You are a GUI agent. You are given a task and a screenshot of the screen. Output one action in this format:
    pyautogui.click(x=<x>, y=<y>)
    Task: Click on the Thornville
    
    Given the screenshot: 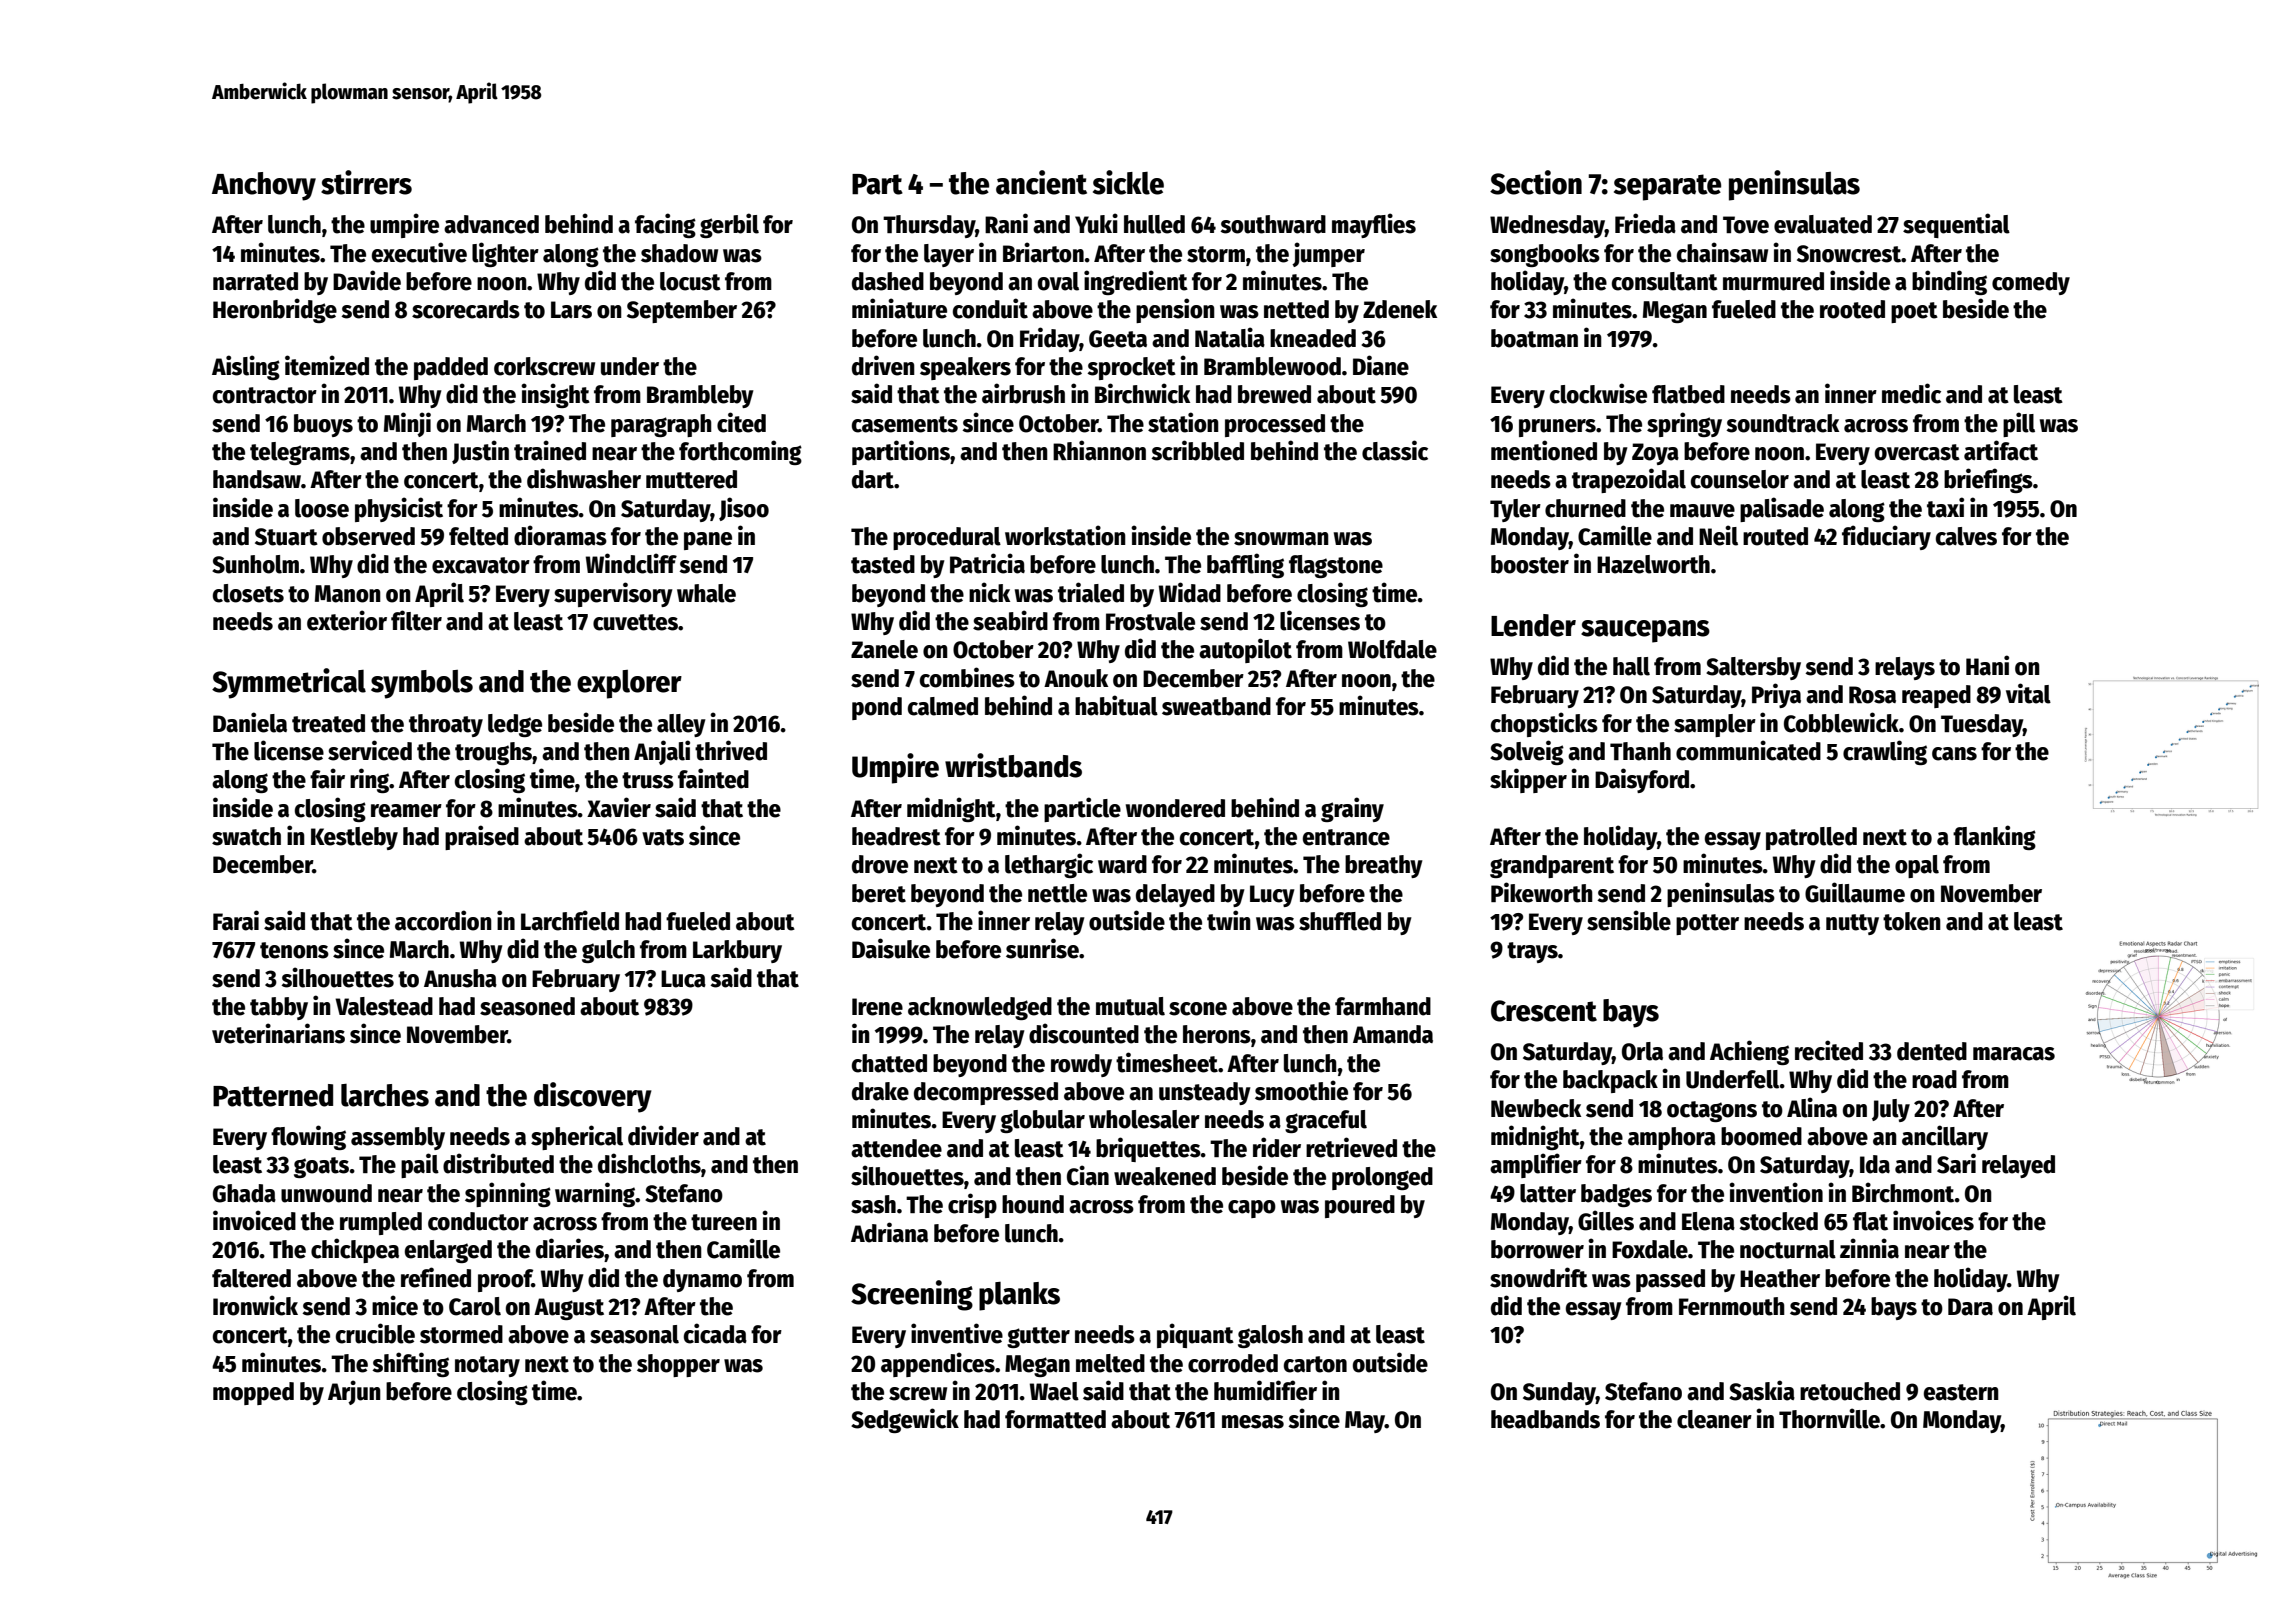 What is the action you would take?
    pyautogui.click(x=1829, y=1418)
